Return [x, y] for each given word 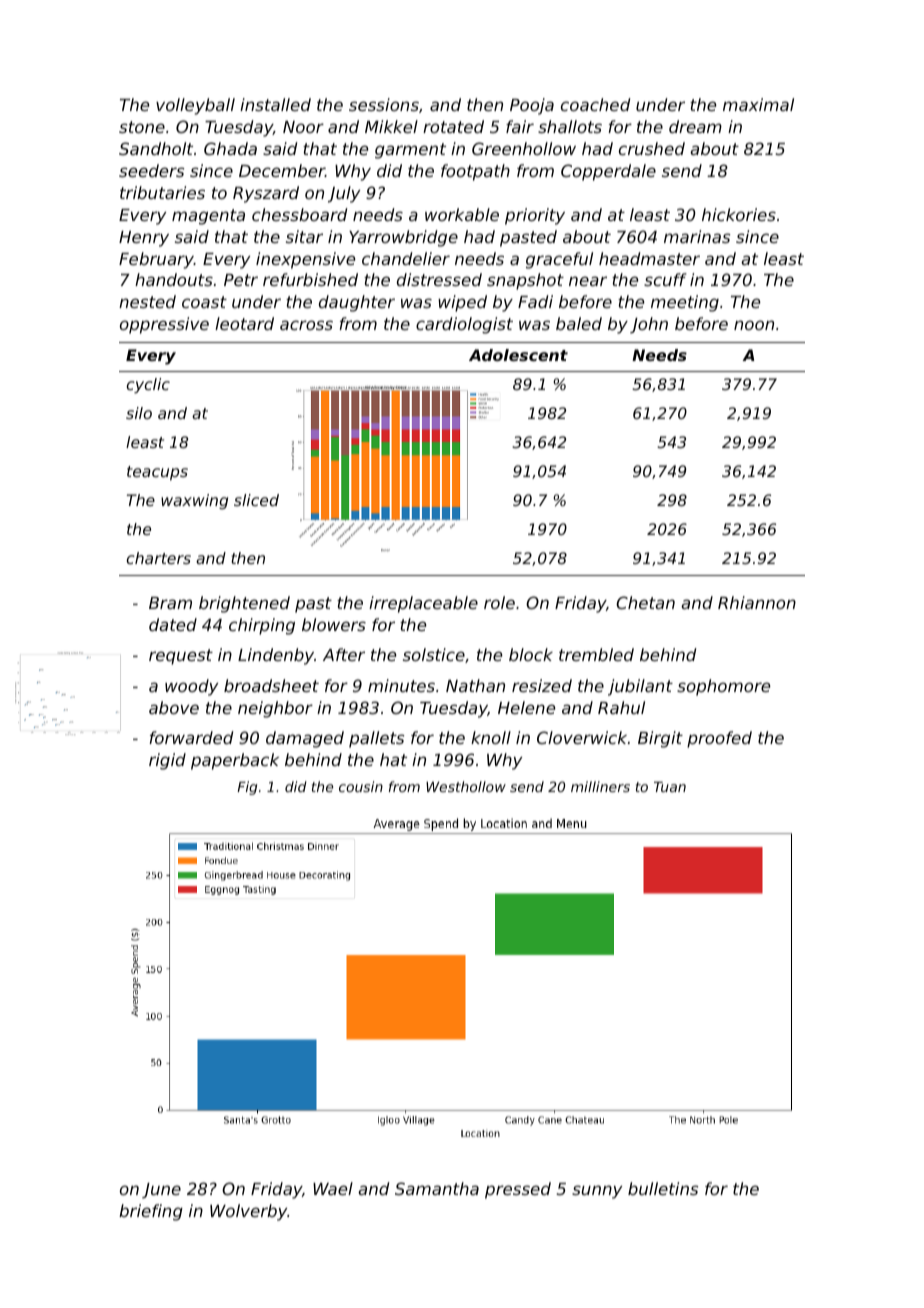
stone [142, 127]
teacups [157, 473]
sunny [597, 1192]
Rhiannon [757, 602]
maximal [758, 104]
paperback [235, 761]
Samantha [437, 1188]
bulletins [663, 1188]
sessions [384, 104]
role [499, 602]
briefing [151, 1212]
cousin [361, 786]
